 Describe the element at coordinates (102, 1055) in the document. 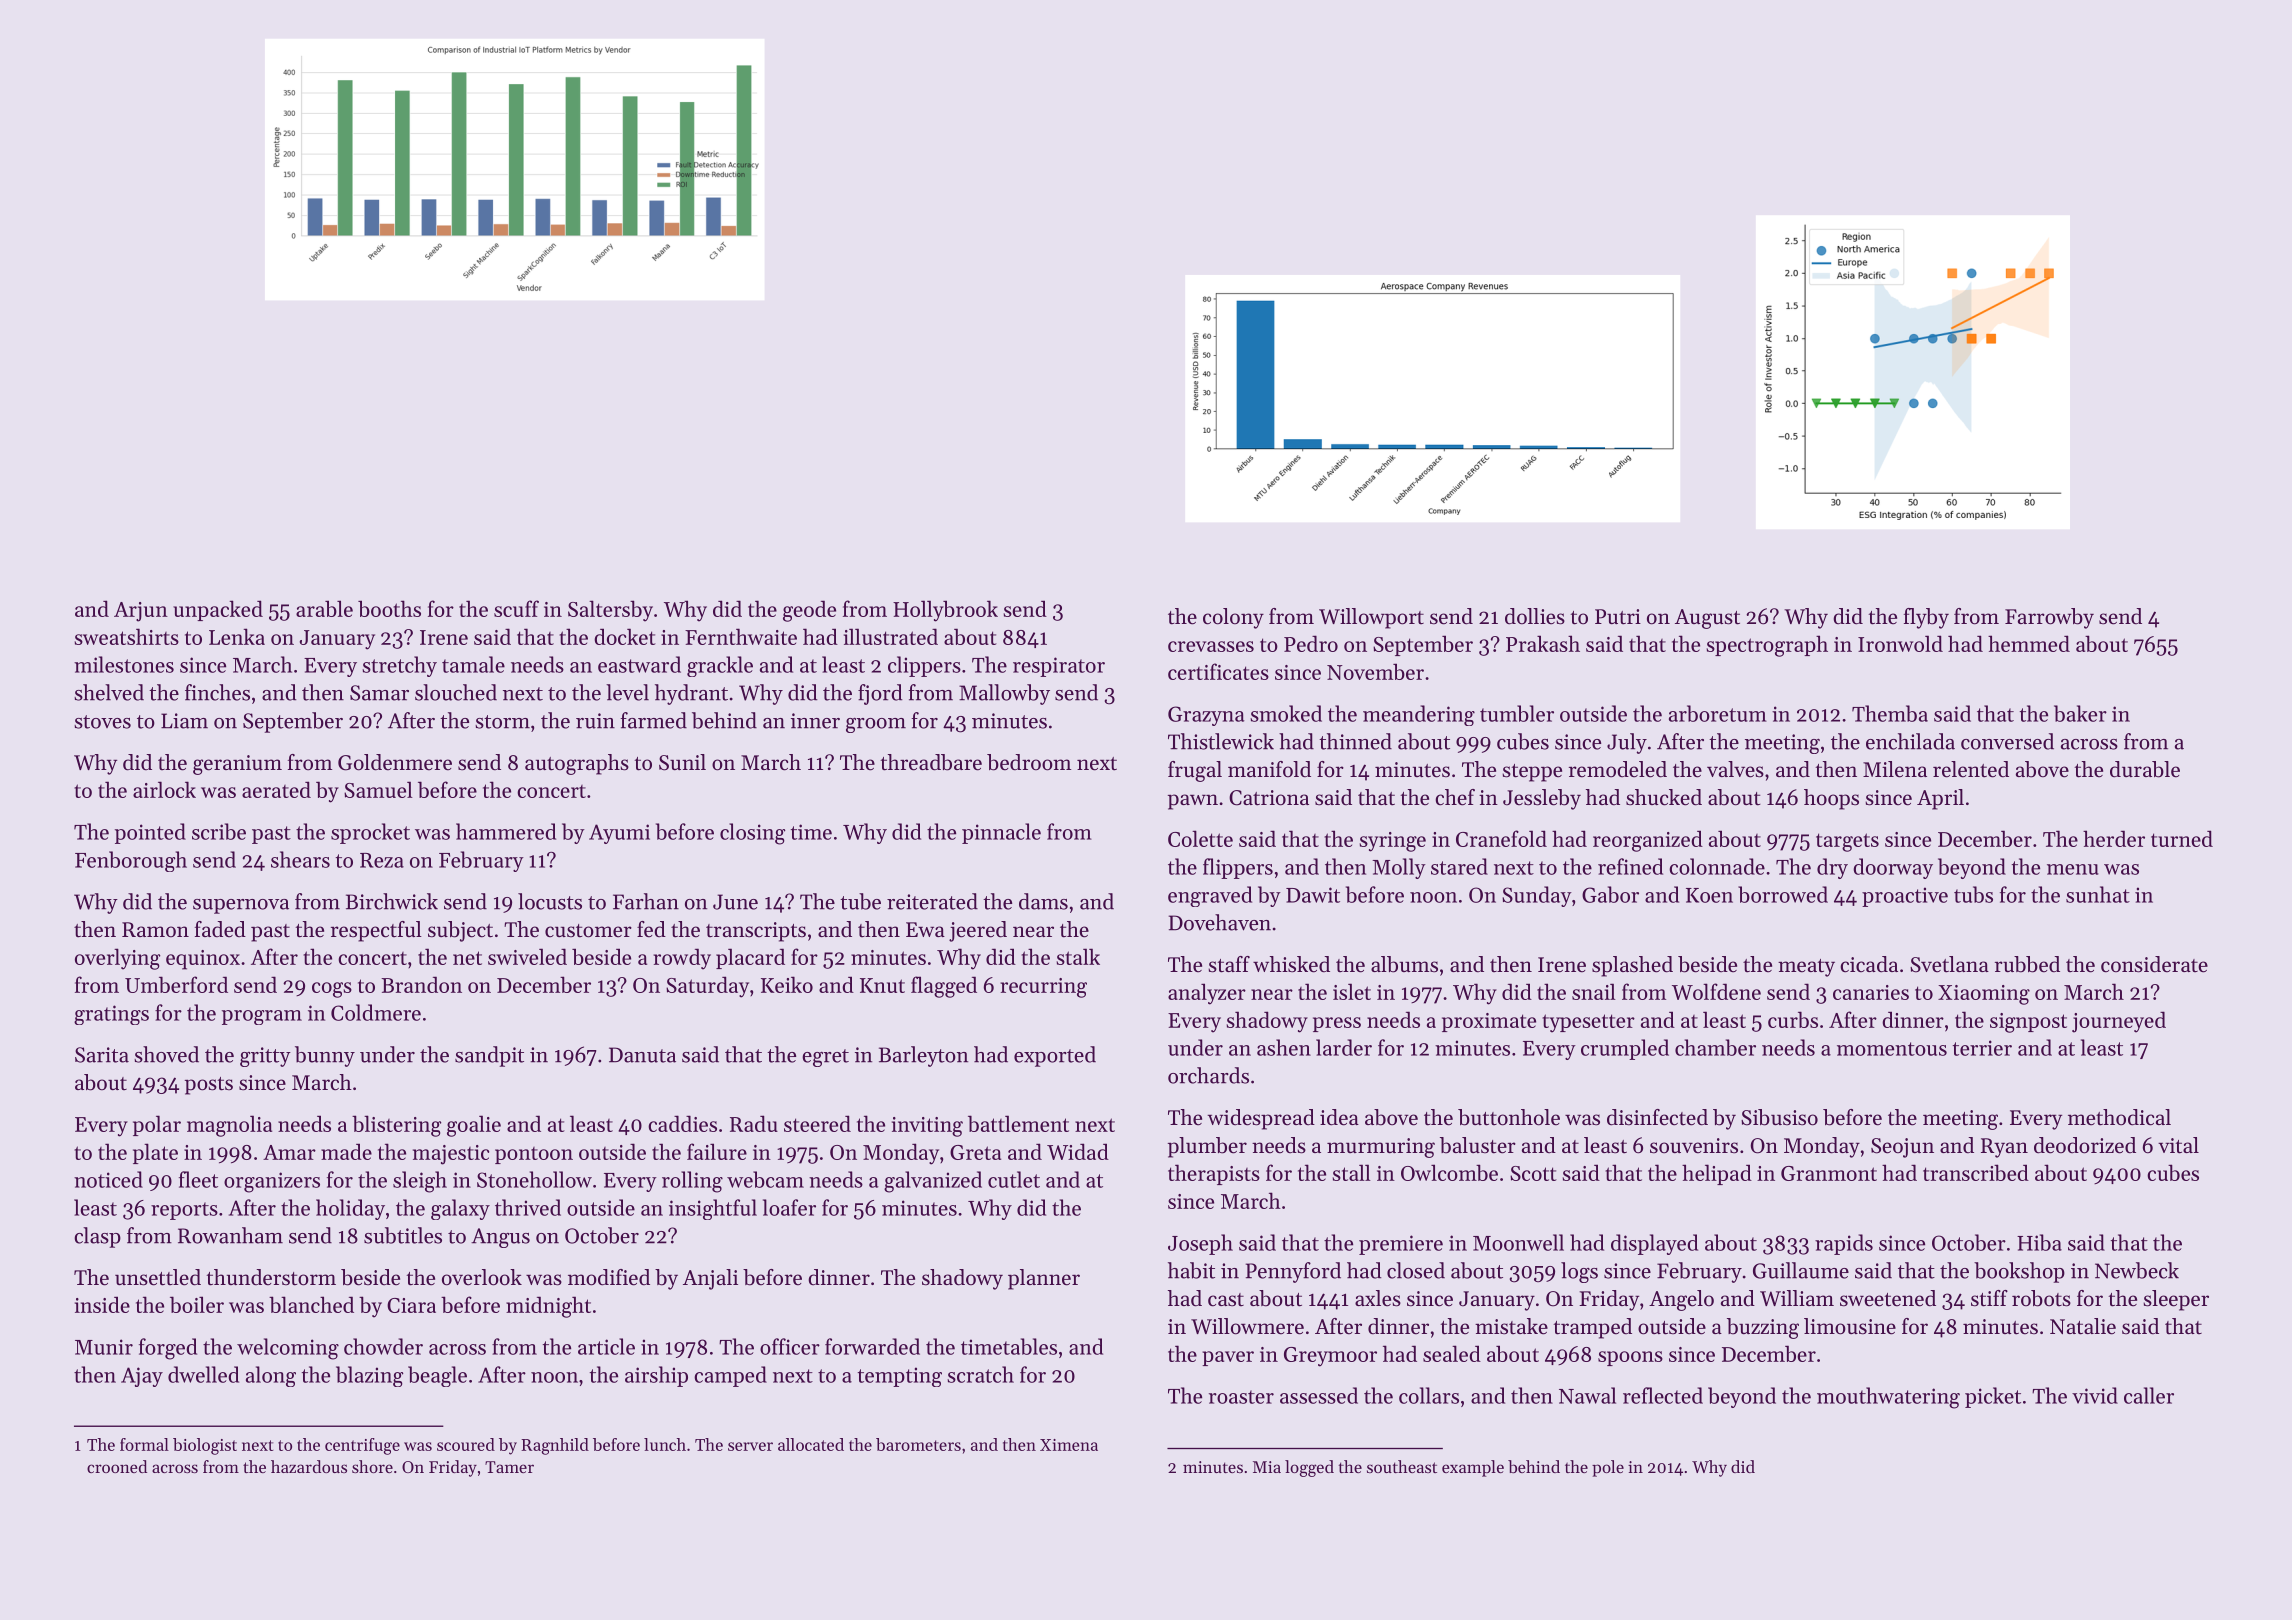

I see `Sarita` at that location.
